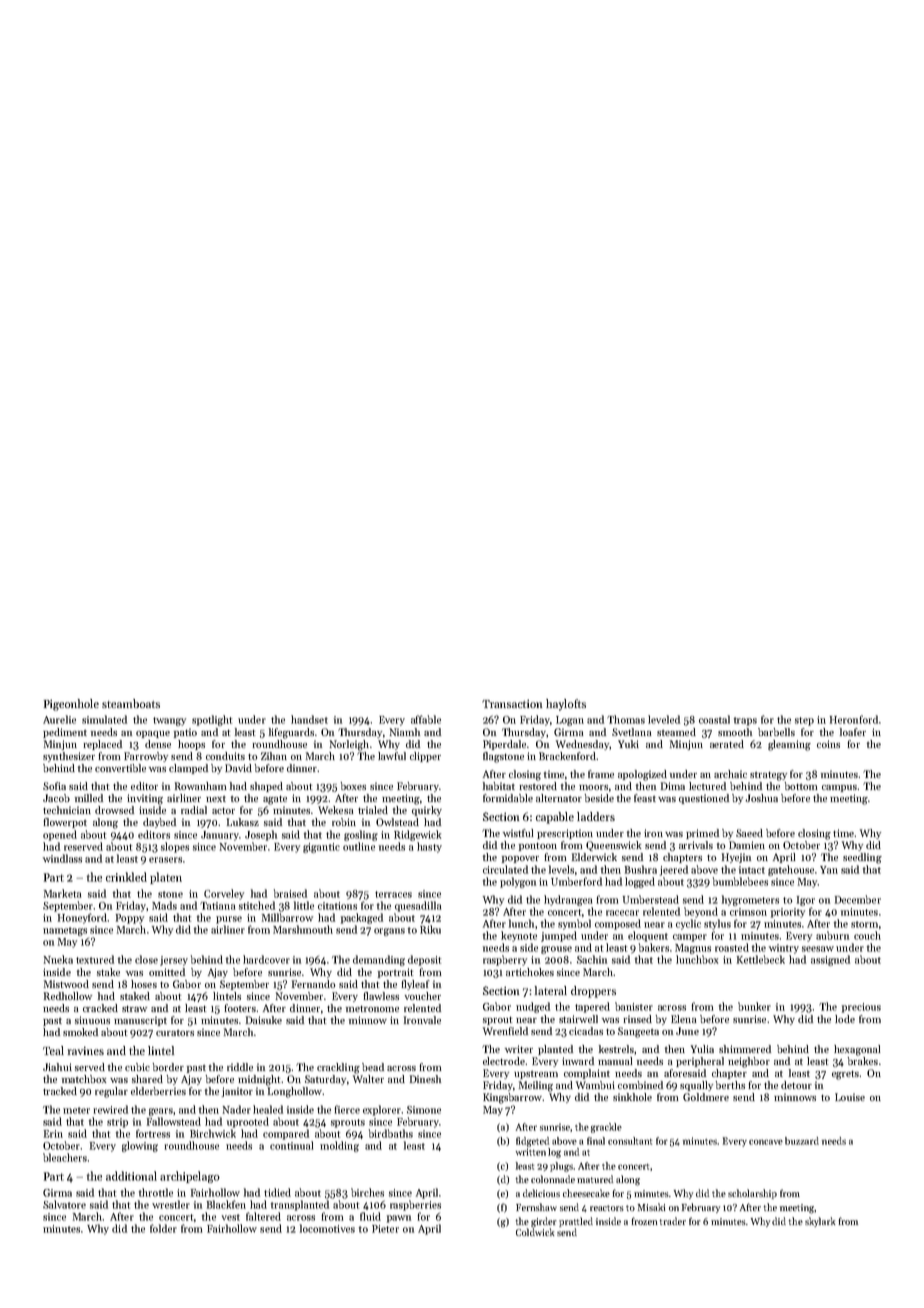  I want to click on January, so click(220, 836).
